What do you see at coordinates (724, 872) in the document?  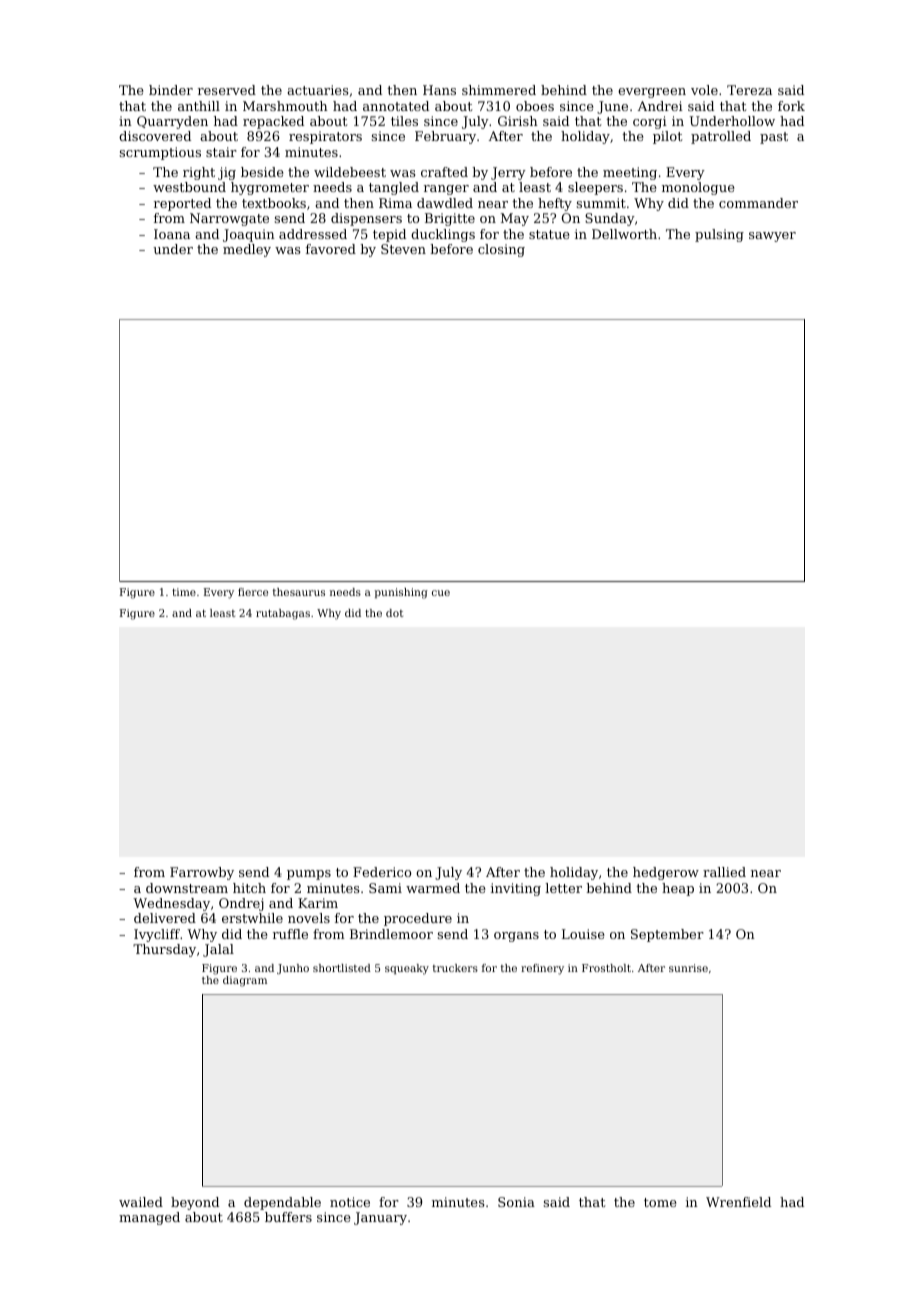 I see `rallied` at bounding box center [724, 872].
